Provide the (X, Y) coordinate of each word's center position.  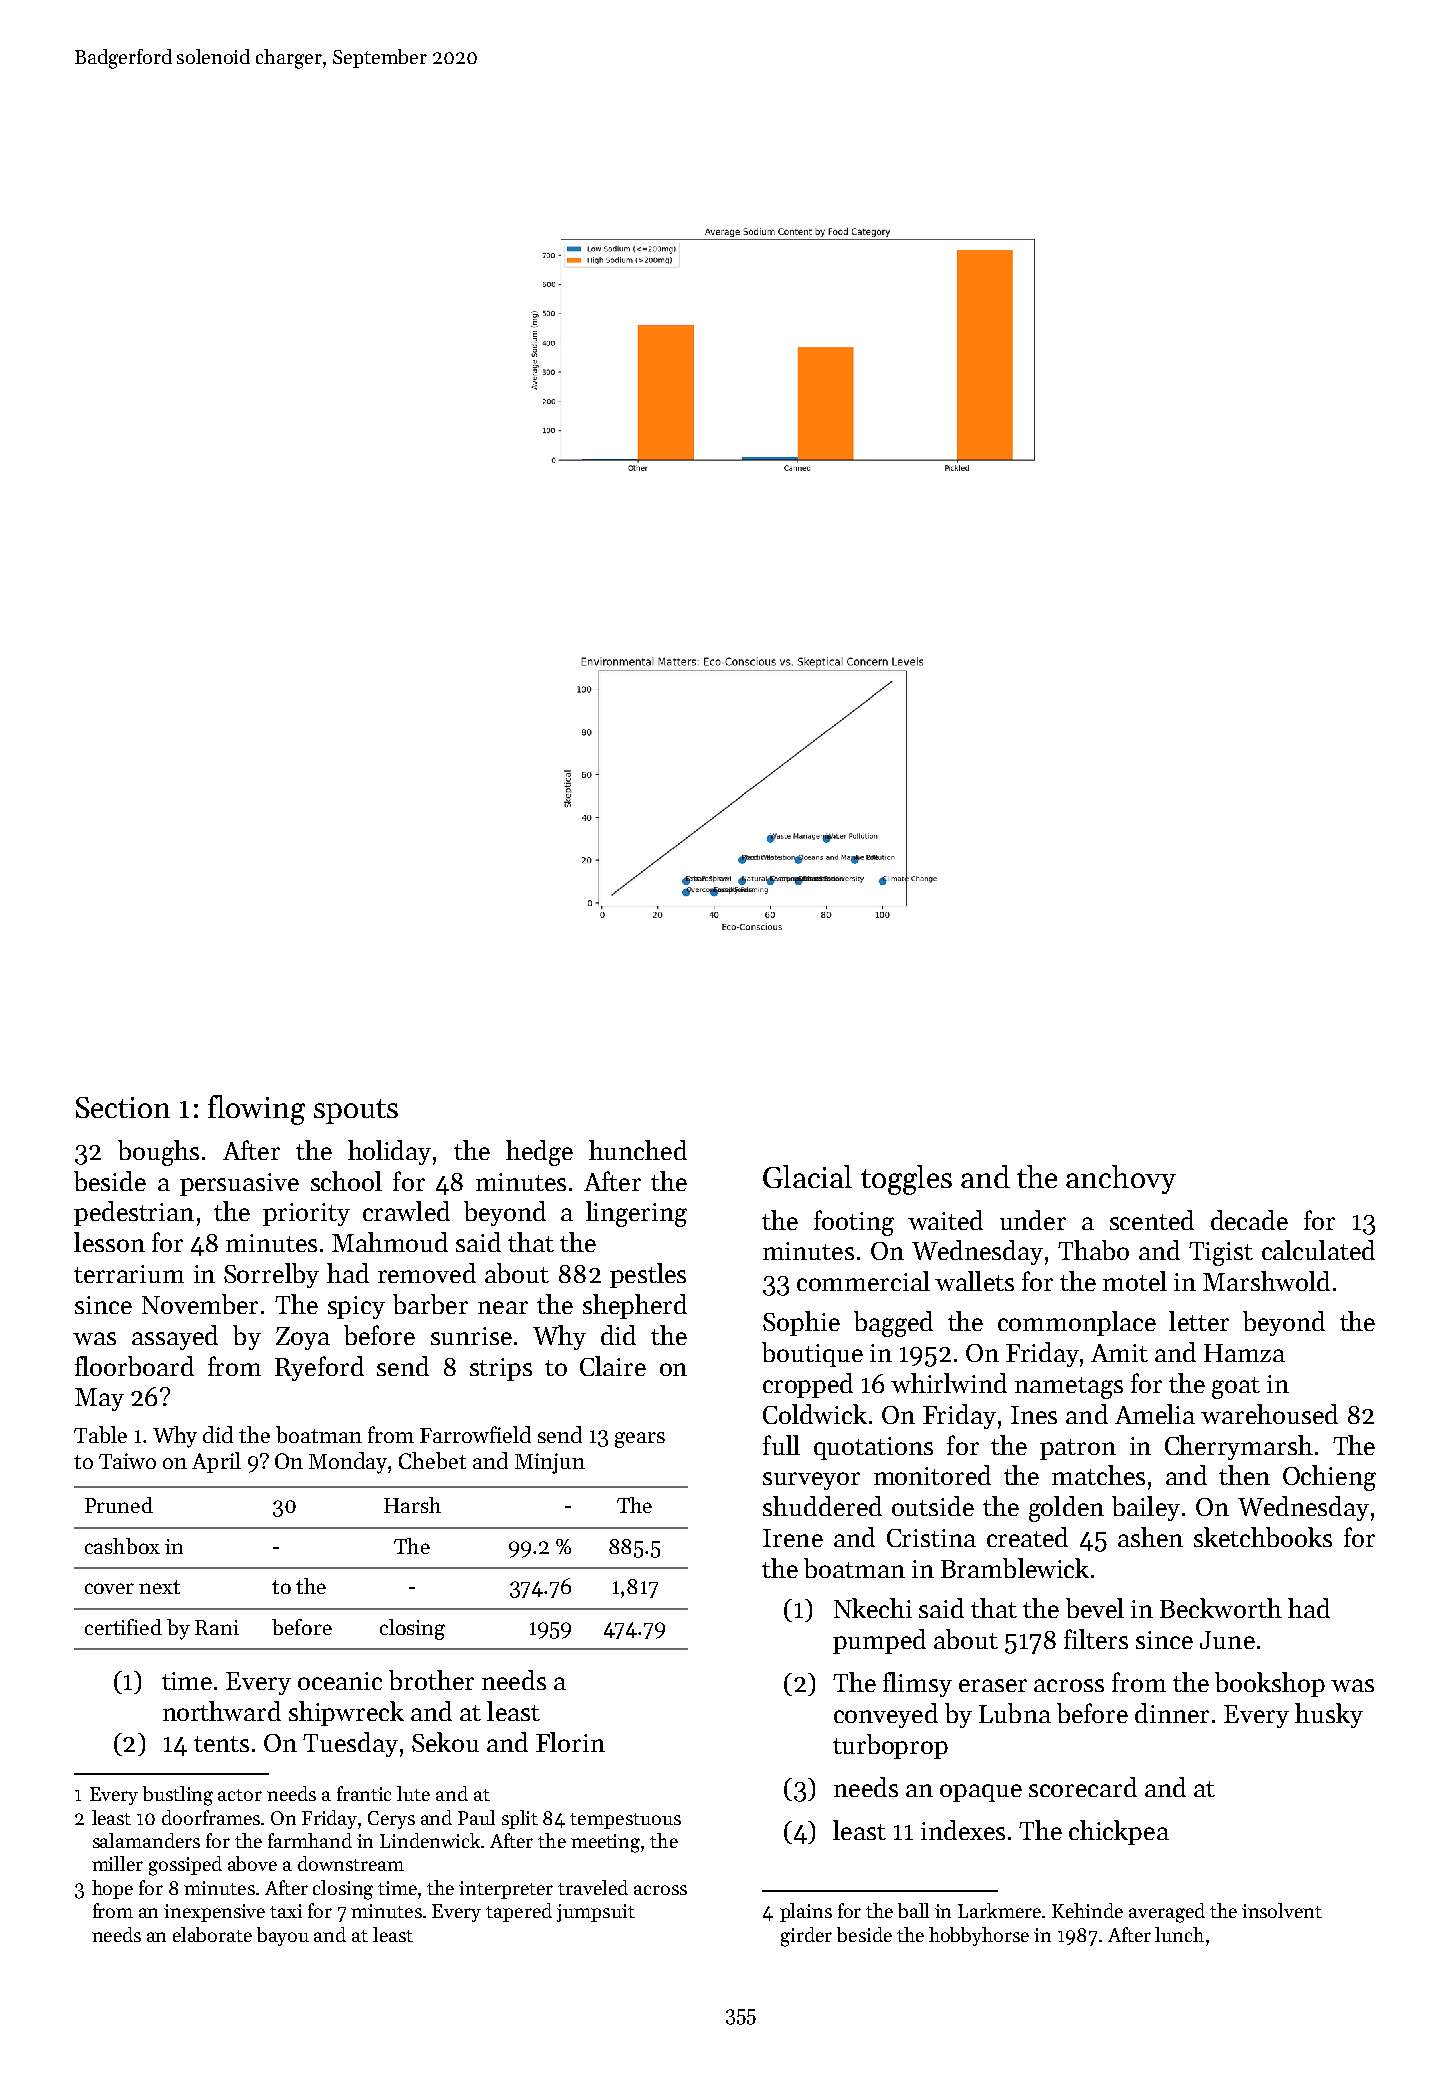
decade (1249, 1220)
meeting (605, 1843)
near (503, 1307)
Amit (1119, 1353)
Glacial (807, 1176)
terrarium (129, 1274)
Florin (570, 1742)
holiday (389, 1152)
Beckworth (1221, 1608)
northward (222, 1711)
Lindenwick (430, 1840)
